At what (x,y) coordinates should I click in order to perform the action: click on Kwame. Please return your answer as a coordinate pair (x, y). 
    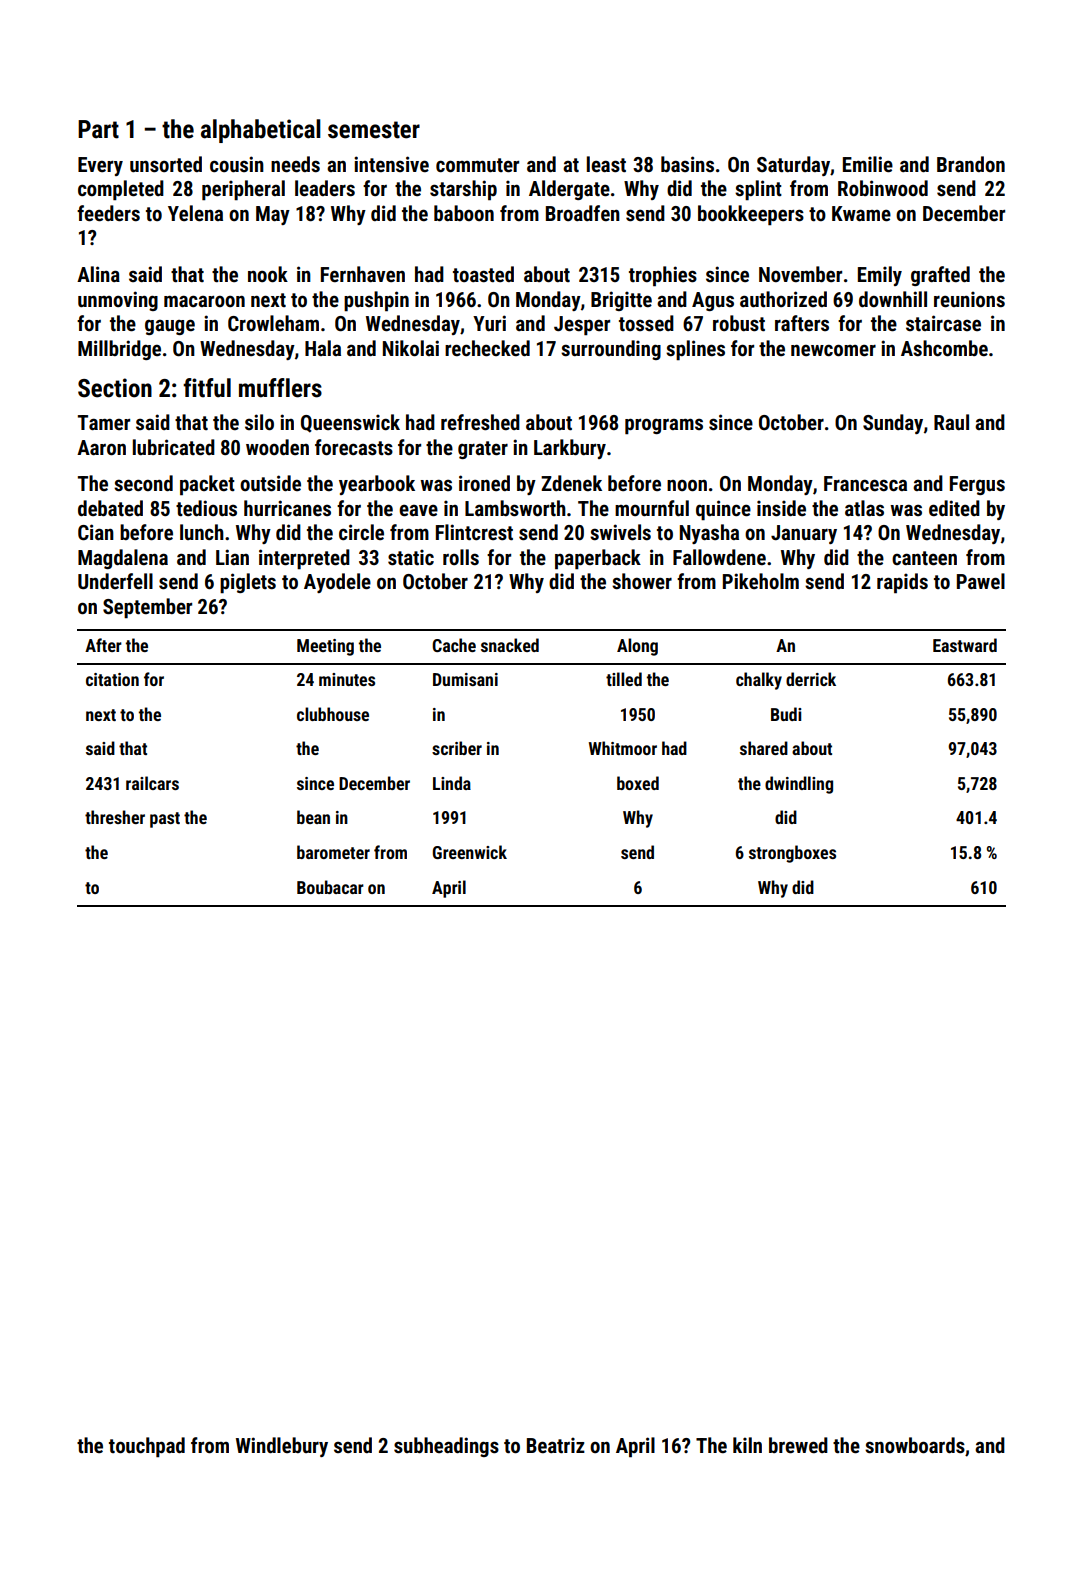
    Looking at the image, I should click on (861, 214).
